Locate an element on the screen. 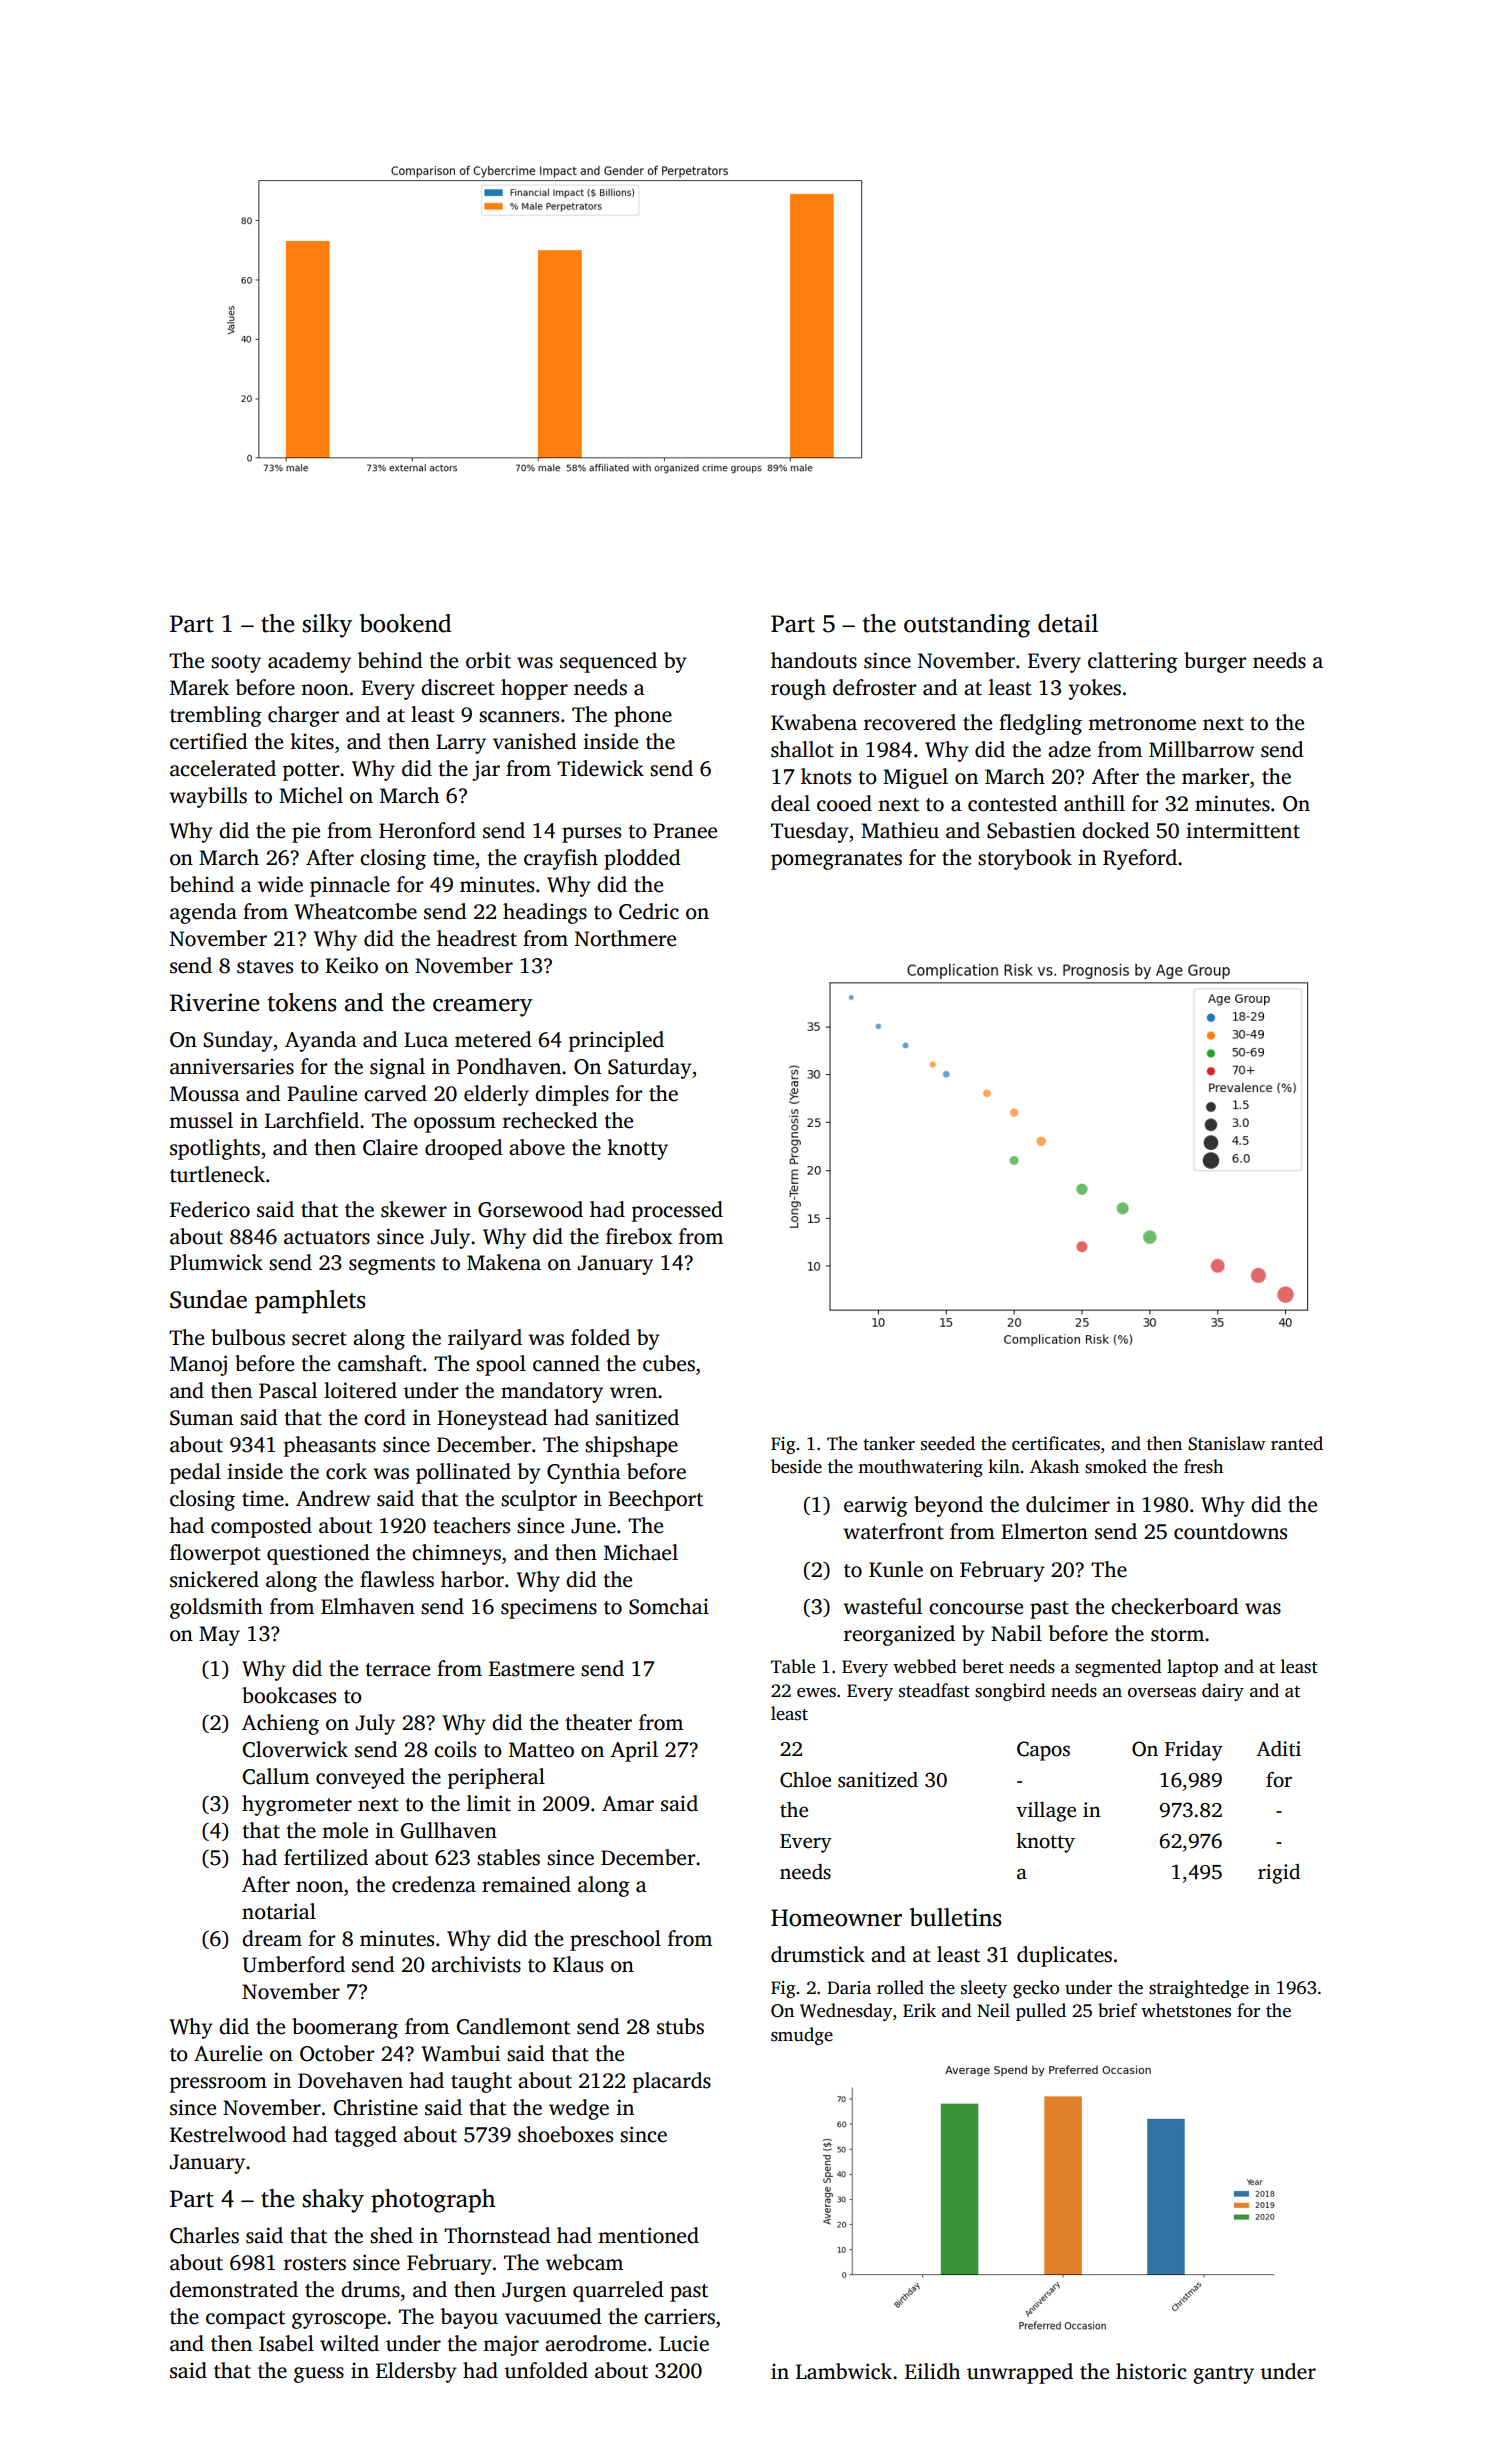  shallot is located at coordinates (802, 749).
